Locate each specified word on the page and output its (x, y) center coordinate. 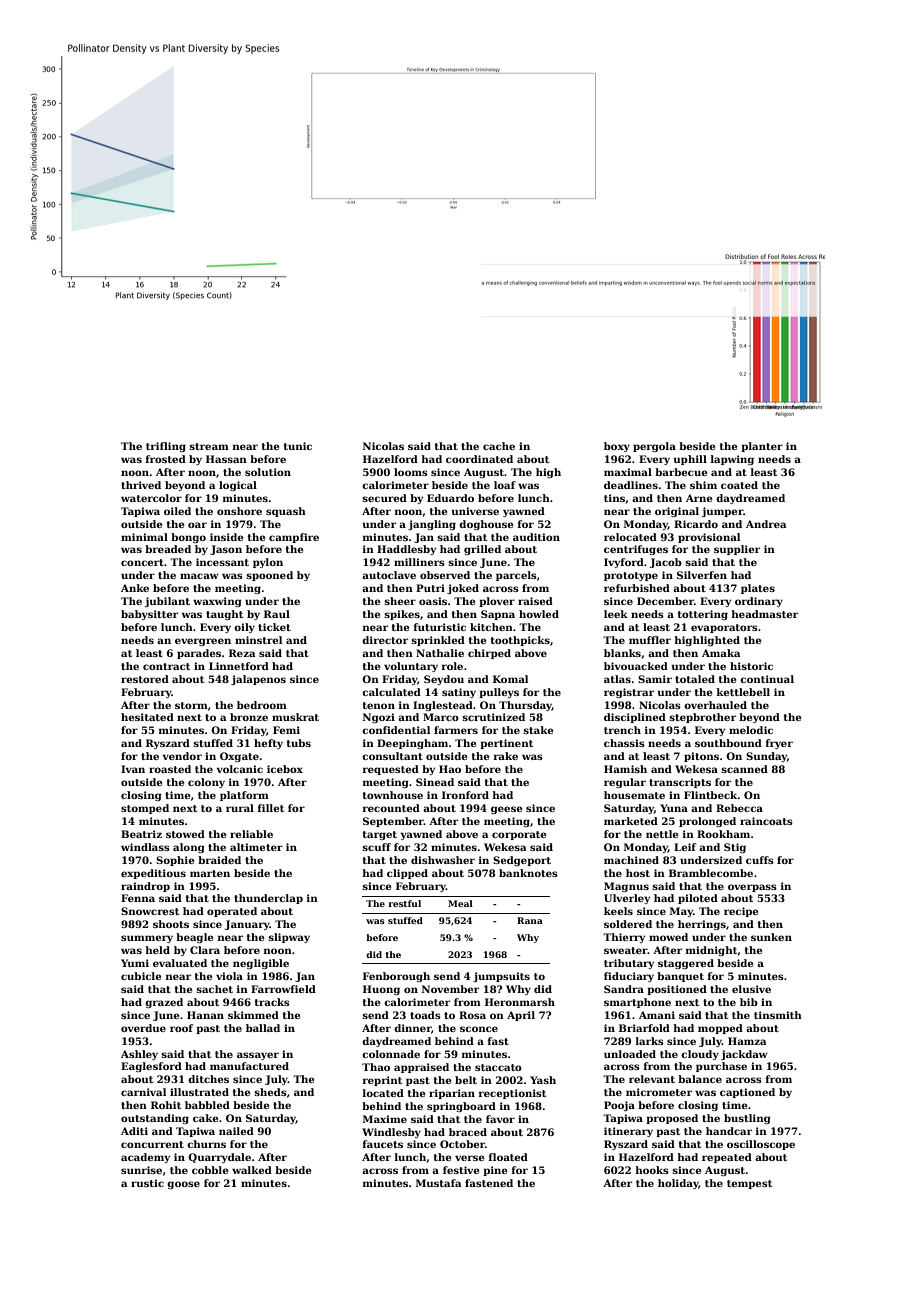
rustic (147, 1183)
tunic (298, 446)
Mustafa (438, 1183)
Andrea (766, 524)
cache (499, 446)
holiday (678, 1184)
